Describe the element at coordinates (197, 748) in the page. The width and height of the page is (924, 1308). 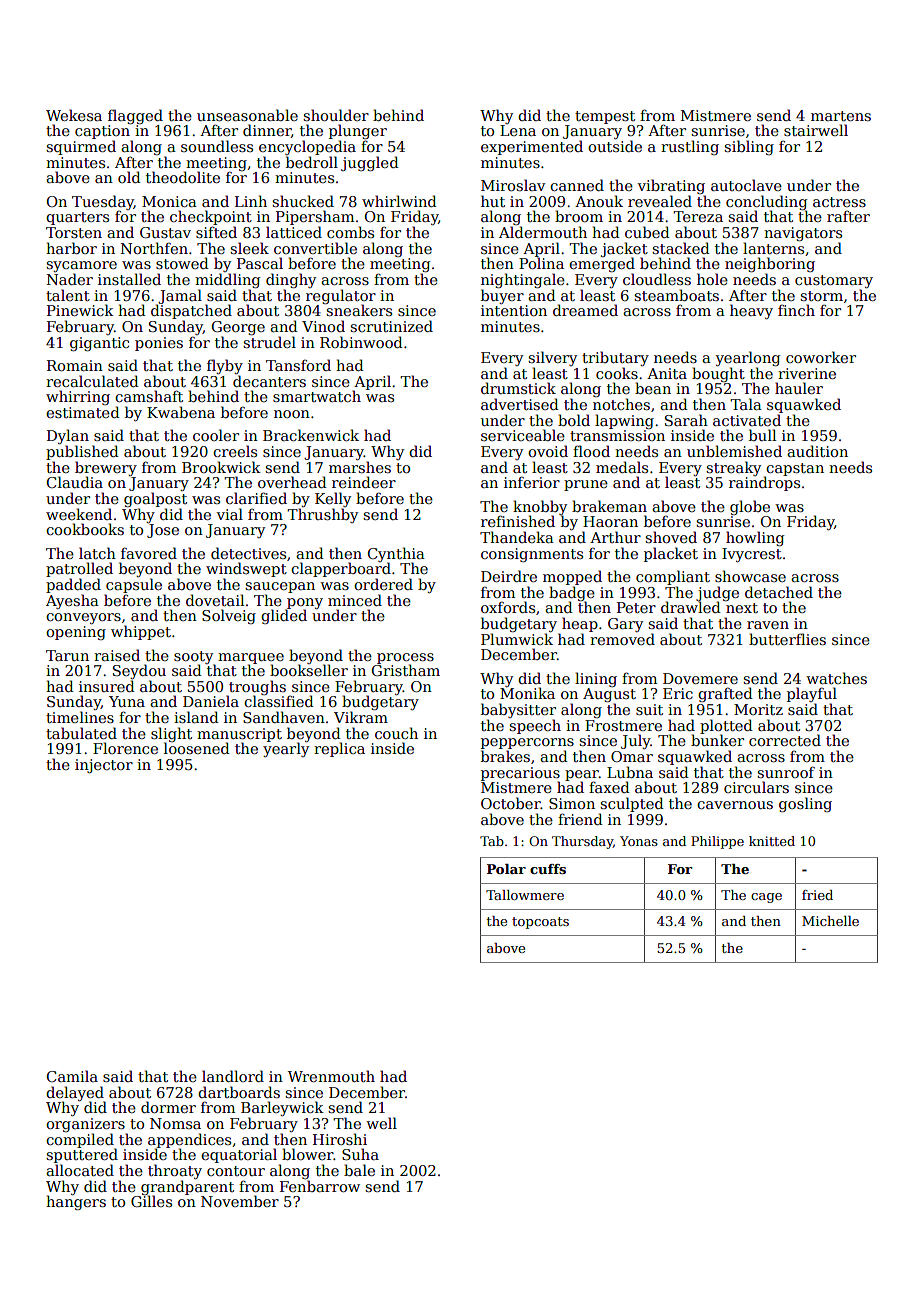
I see `loosened` at that location.
